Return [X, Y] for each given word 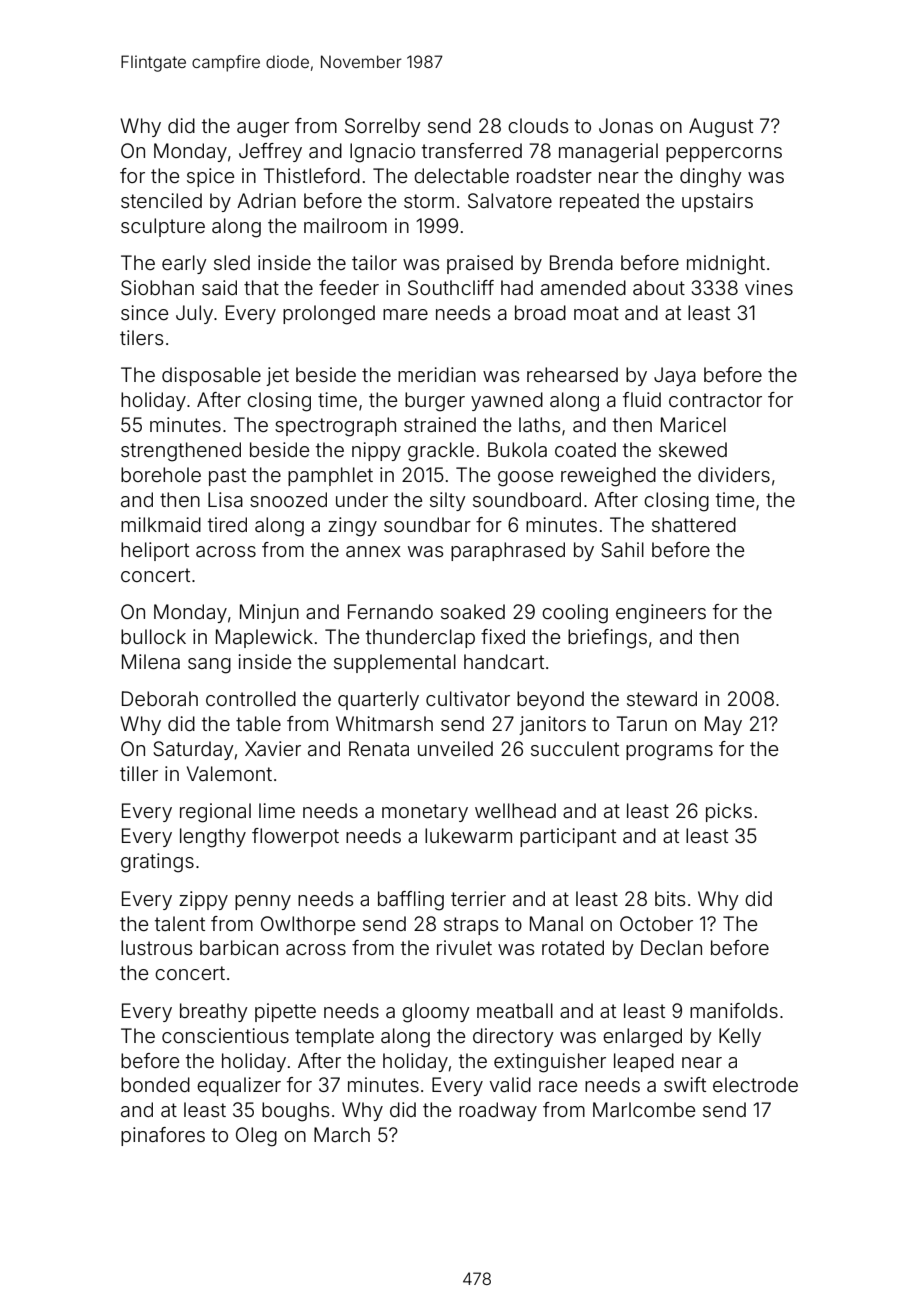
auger [263, 130]
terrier [478, 898]
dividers [734, 474]
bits [670, 898]
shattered [694, 524]
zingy [352, 527]
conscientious [225, 1035]
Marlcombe [644, 1109]
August [721, 128]
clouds [538, 125]
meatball [515, 1010]
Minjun [269, 613]
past [227, 477]
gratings [157, 863]
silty [448, 501]
